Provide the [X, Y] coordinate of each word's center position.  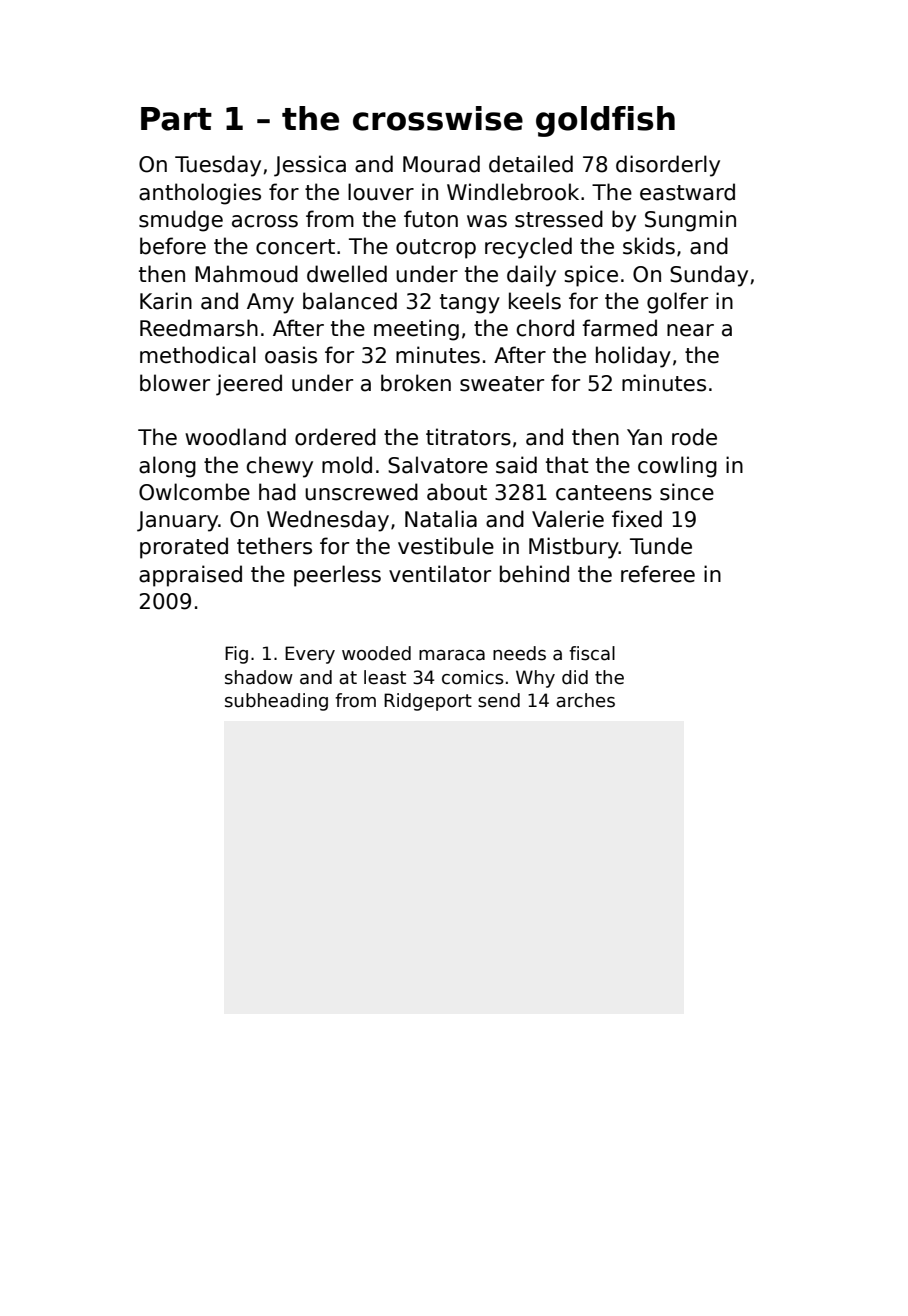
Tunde [661, 546]
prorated [184, 548]
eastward [687, 192]
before [173, 246]
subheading [276, 702]
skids [649, 246]
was [487, 221]
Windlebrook [513, 192]
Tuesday [218, 166]
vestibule [446, 546]
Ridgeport [428, 702]
